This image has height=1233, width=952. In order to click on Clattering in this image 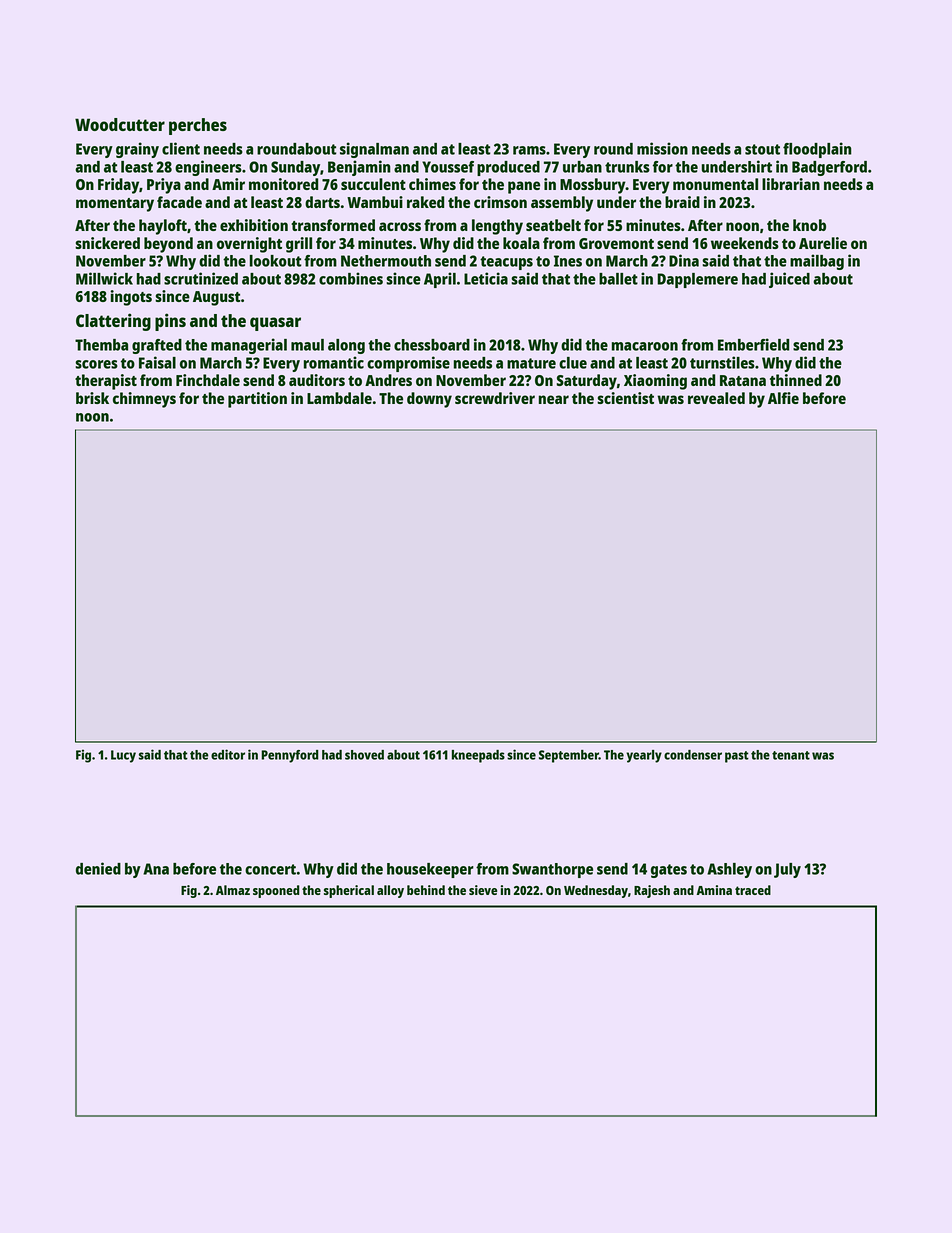, I will do `click(113, 322)`.
